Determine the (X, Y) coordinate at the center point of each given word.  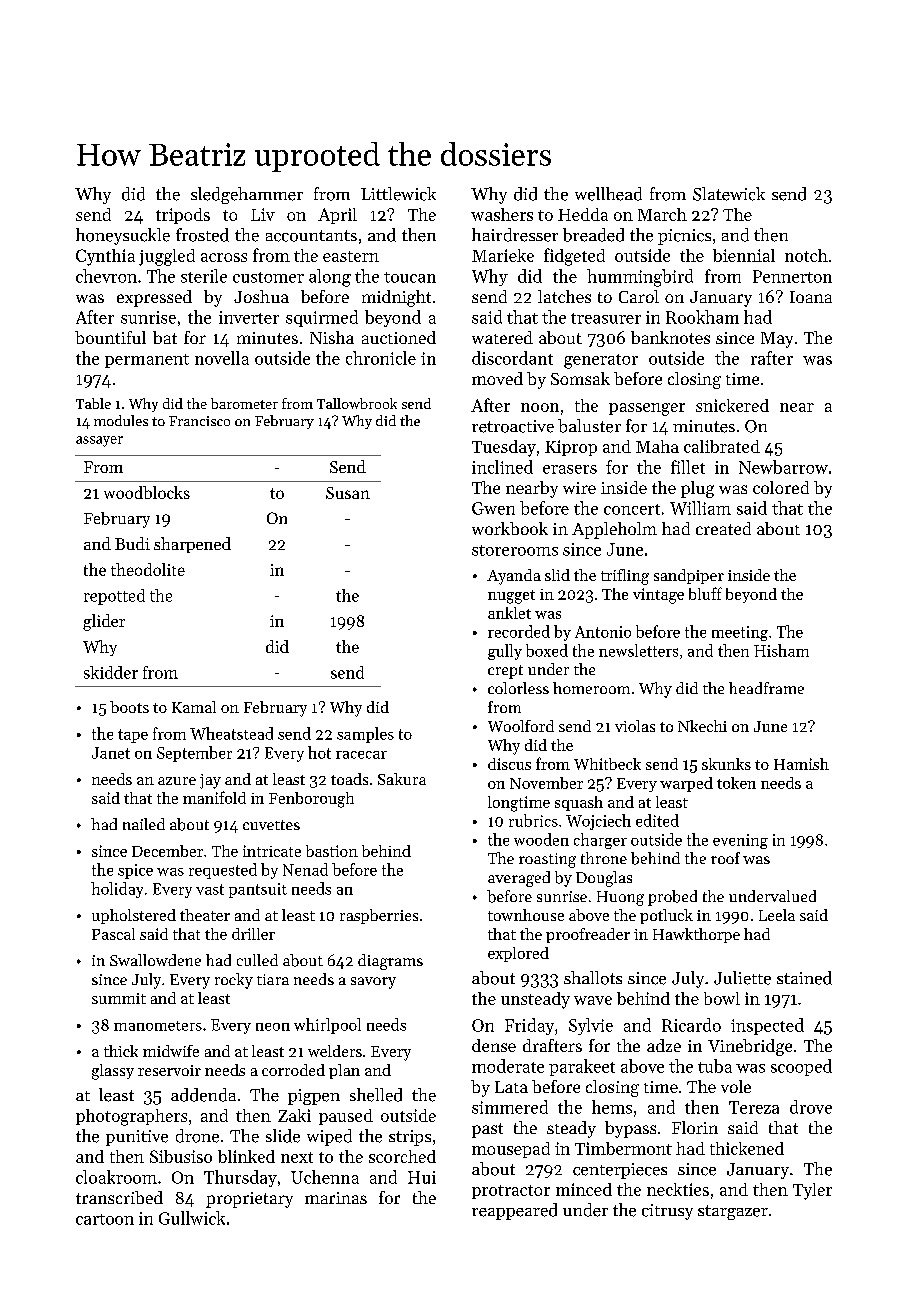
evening (740, 841)
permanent (147, 361)
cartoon (105, 1219)
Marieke (503, 255)
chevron (106, 276)
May (777, 340)
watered (502, 337)
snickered (732, 405)
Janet (111, 753)
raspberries (379, 916)
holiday (117, 890)
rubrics (533, 820)
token (736, 783)
